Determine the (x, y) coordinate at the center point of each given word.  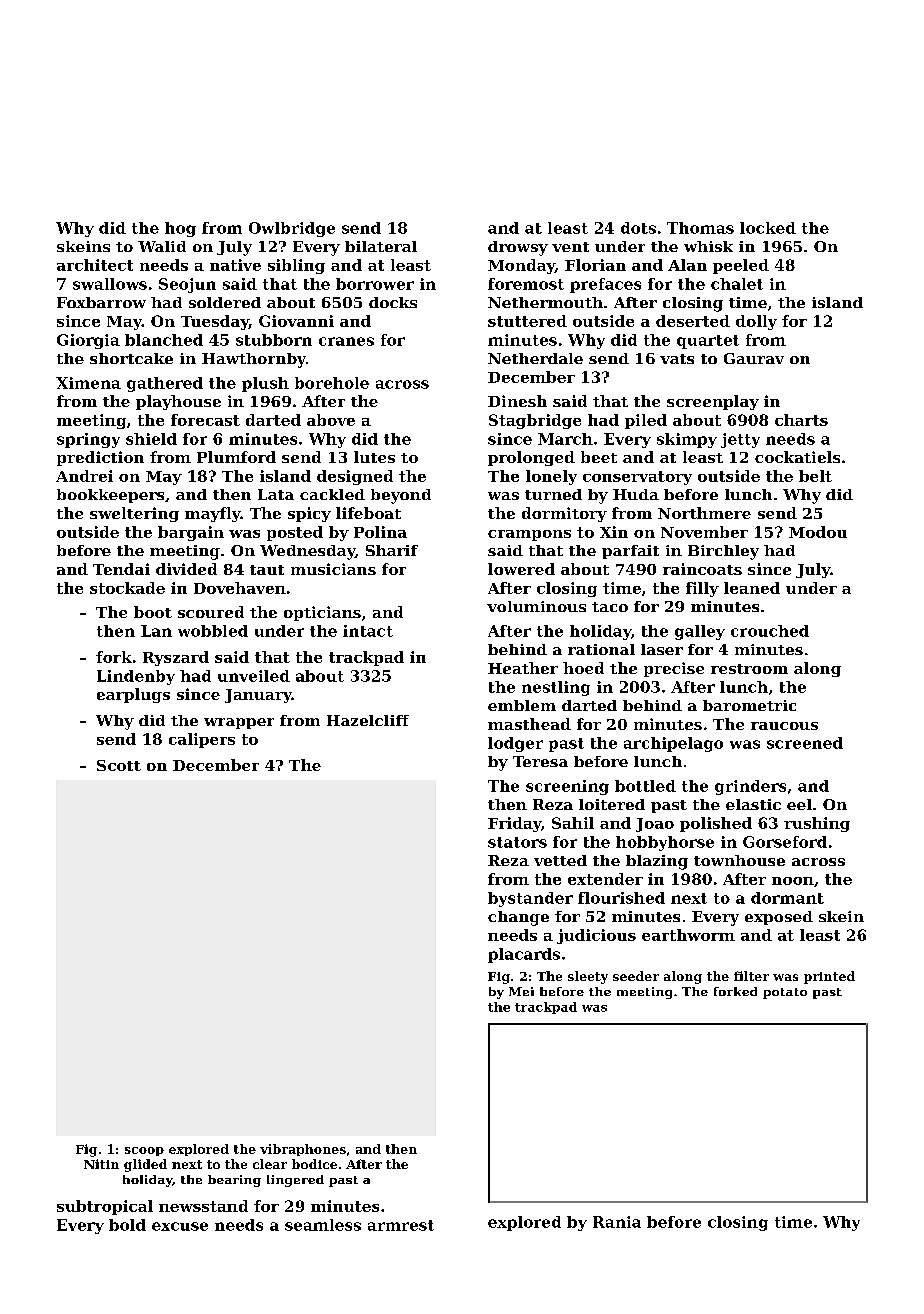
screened (805, 743)
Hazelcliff (368, 720)
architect (95, 265)
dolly (756, 322)
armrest (401, 1225)
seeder (636, 976)
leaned (752, 588)
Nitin (101, 1164)
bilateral (381, 246)
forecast (205, 420)
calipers (202, 740)
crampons (529, 535)
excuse (180, 1226)
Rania (617, 1222)
